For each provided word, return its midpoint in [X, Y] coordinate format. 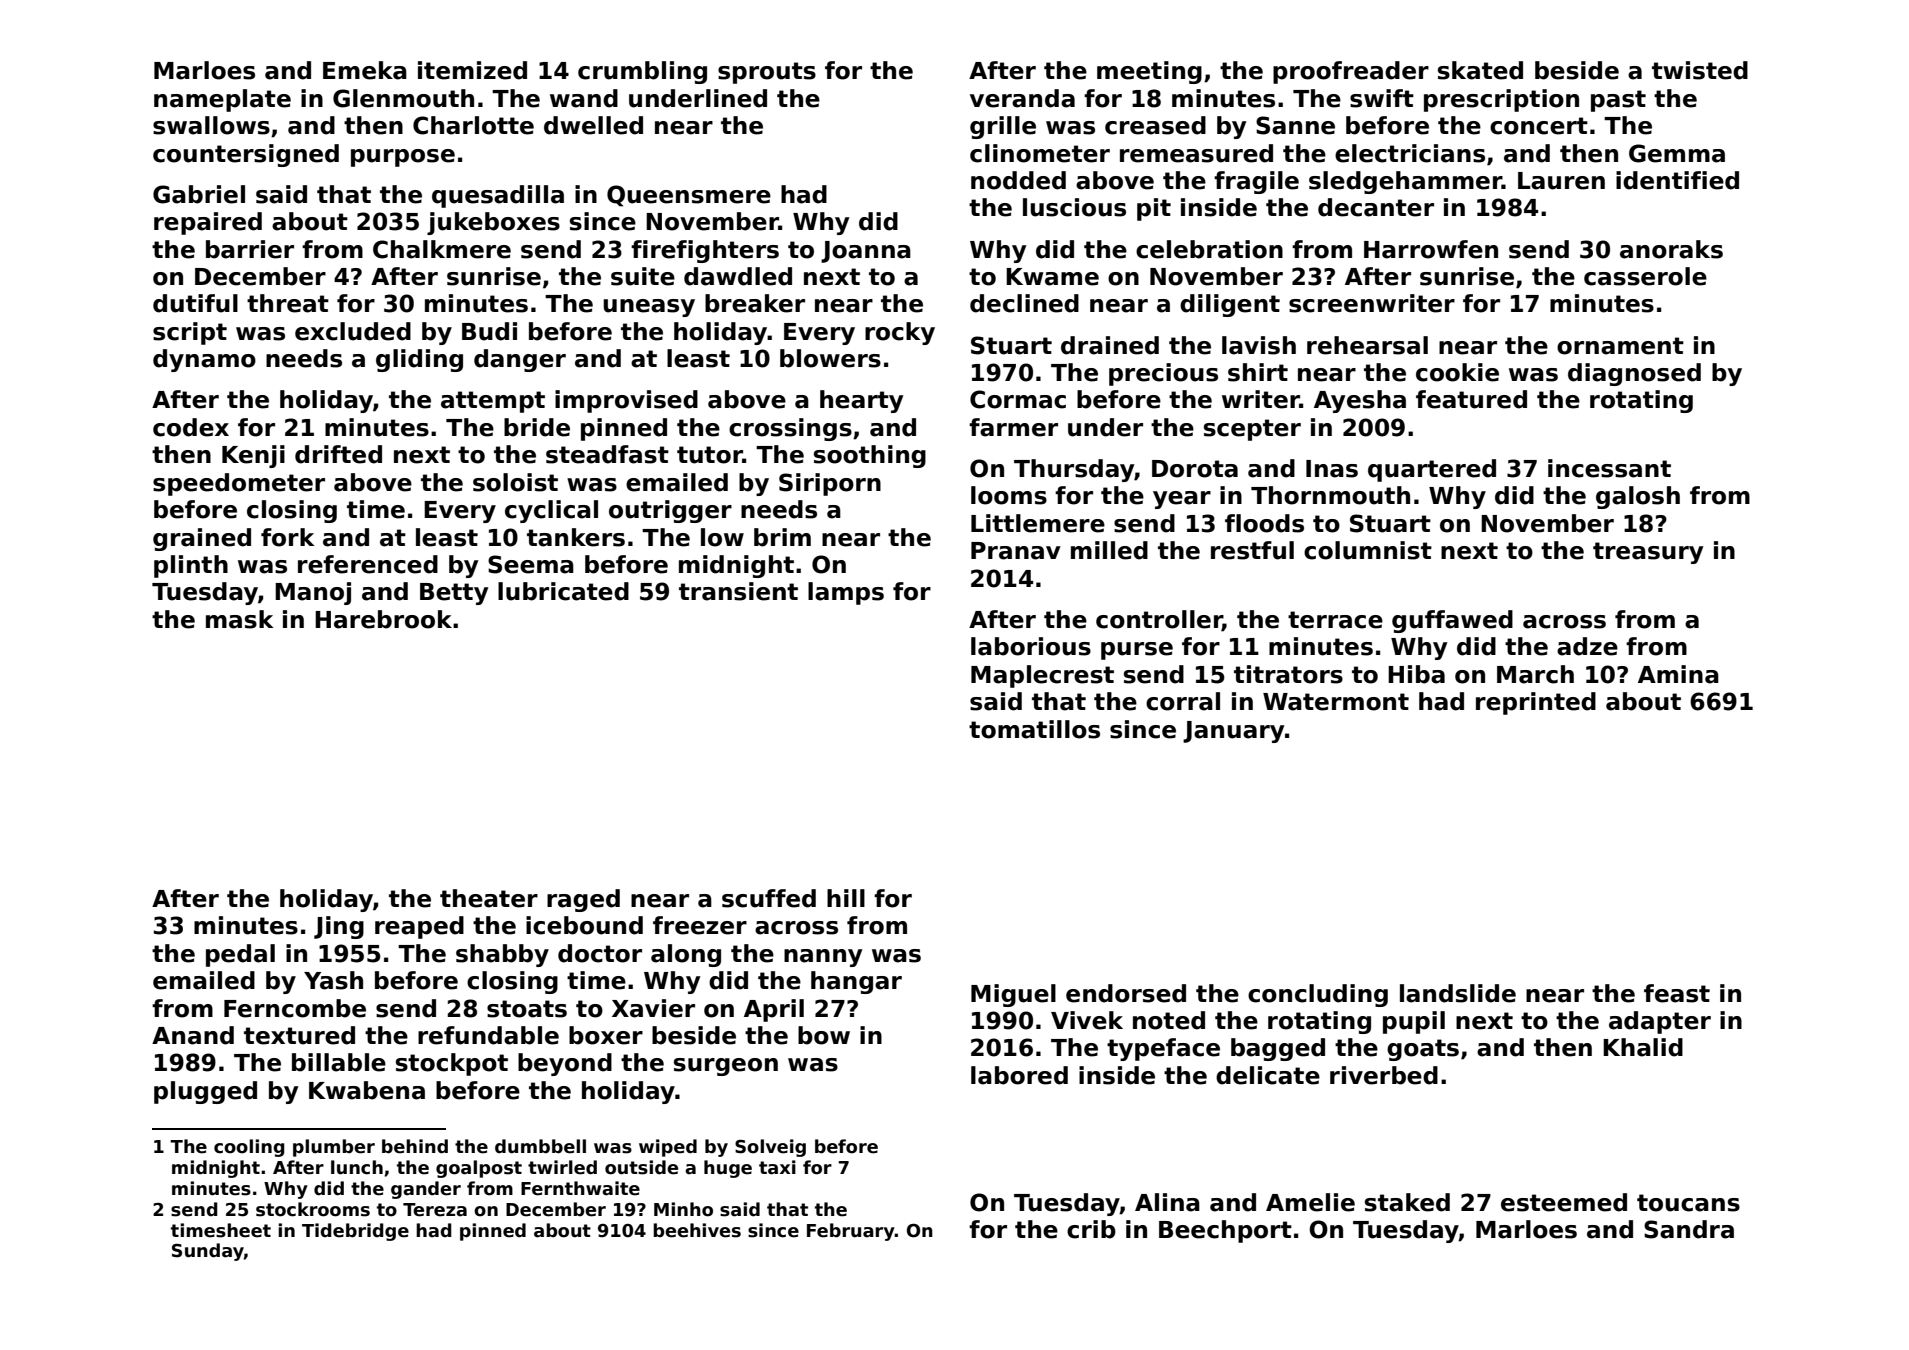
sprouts [767, 73]
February [851, 1232]
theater [489, 898]
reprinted [1536, 703]
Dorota [1195, 469]
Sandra [1689, 1229]
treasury [1648, 553]
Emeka [365, 70]
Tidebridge [355, 1232]
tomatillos [1034, 729]
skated [1480, 70]
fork [287, 537]
